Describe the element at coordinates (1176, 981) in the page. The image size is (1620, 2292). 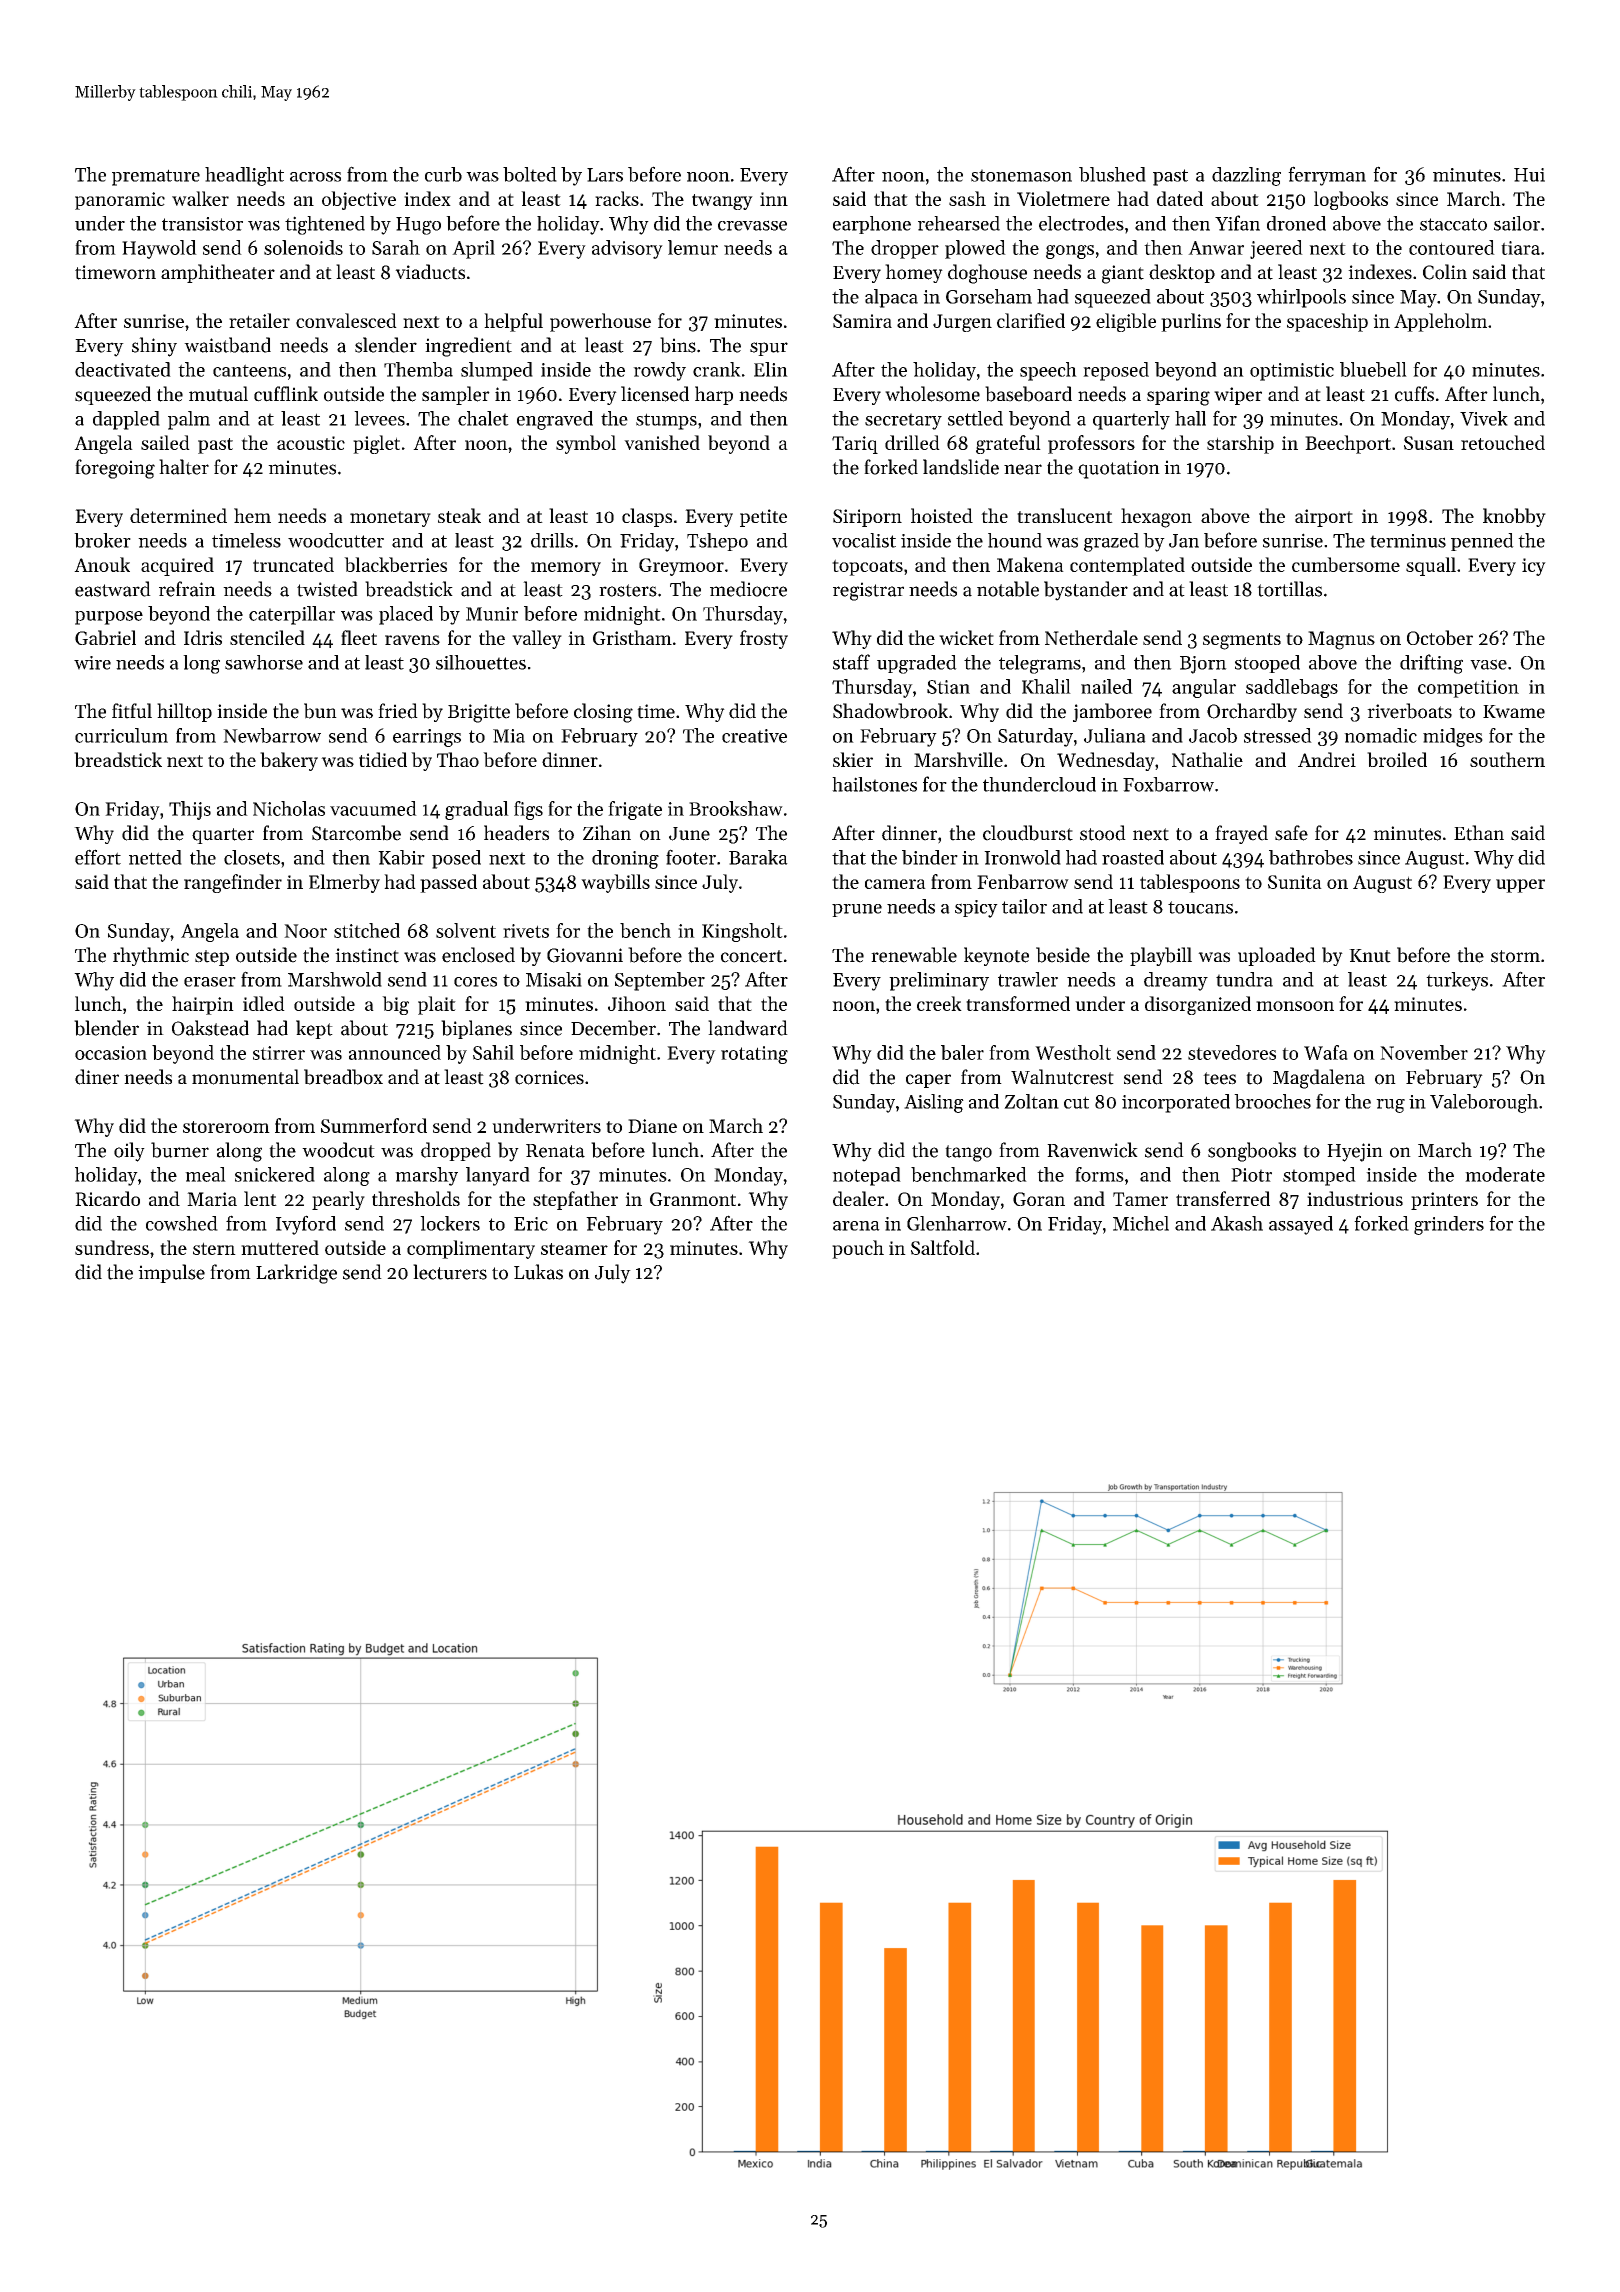
I see `dreamy` at that location.
